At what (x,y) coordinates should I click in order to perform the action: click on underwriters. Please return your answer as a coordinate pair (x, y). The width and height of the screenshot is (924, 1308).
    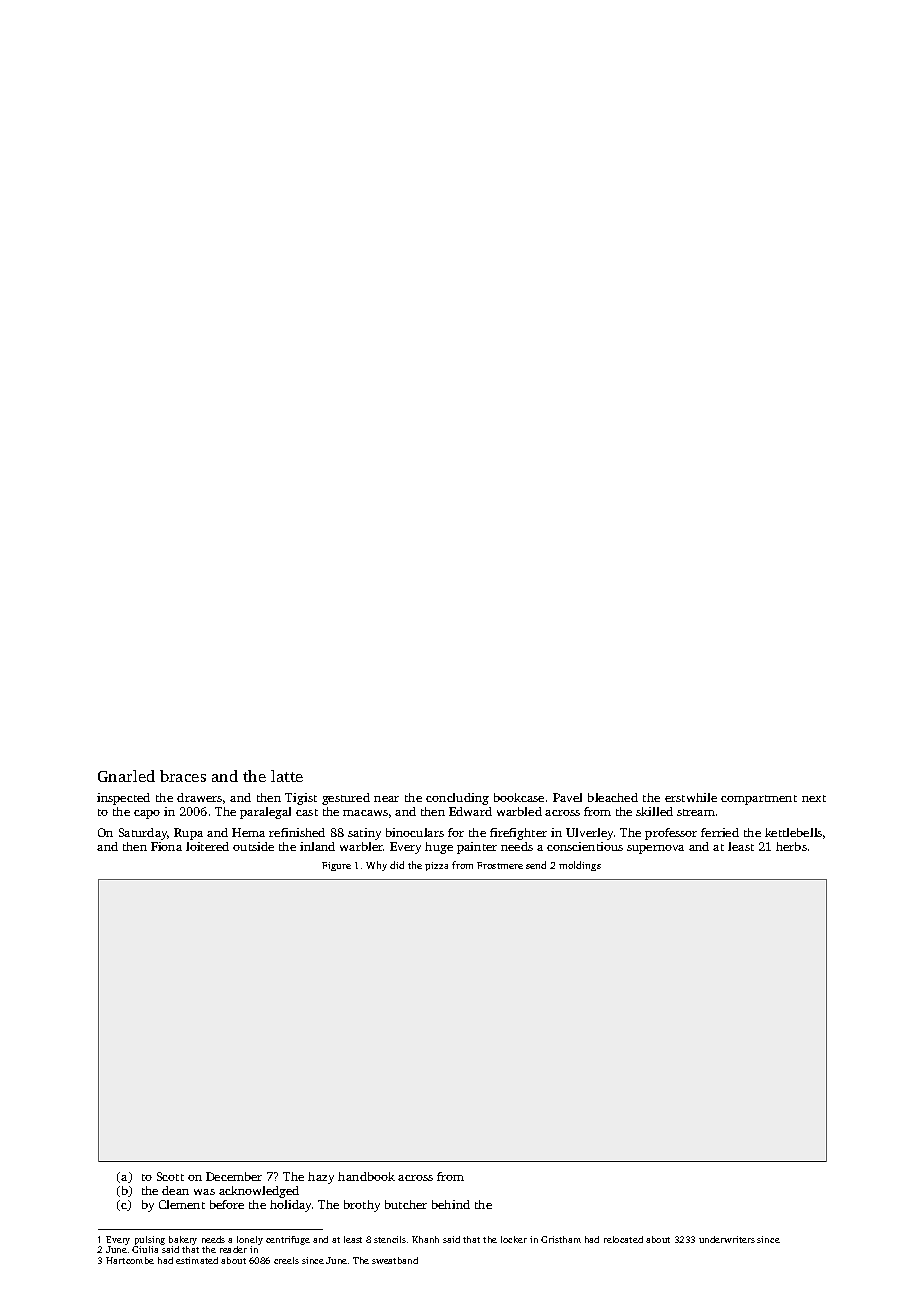
    Looking at the image, I should click on (727, 1239).
